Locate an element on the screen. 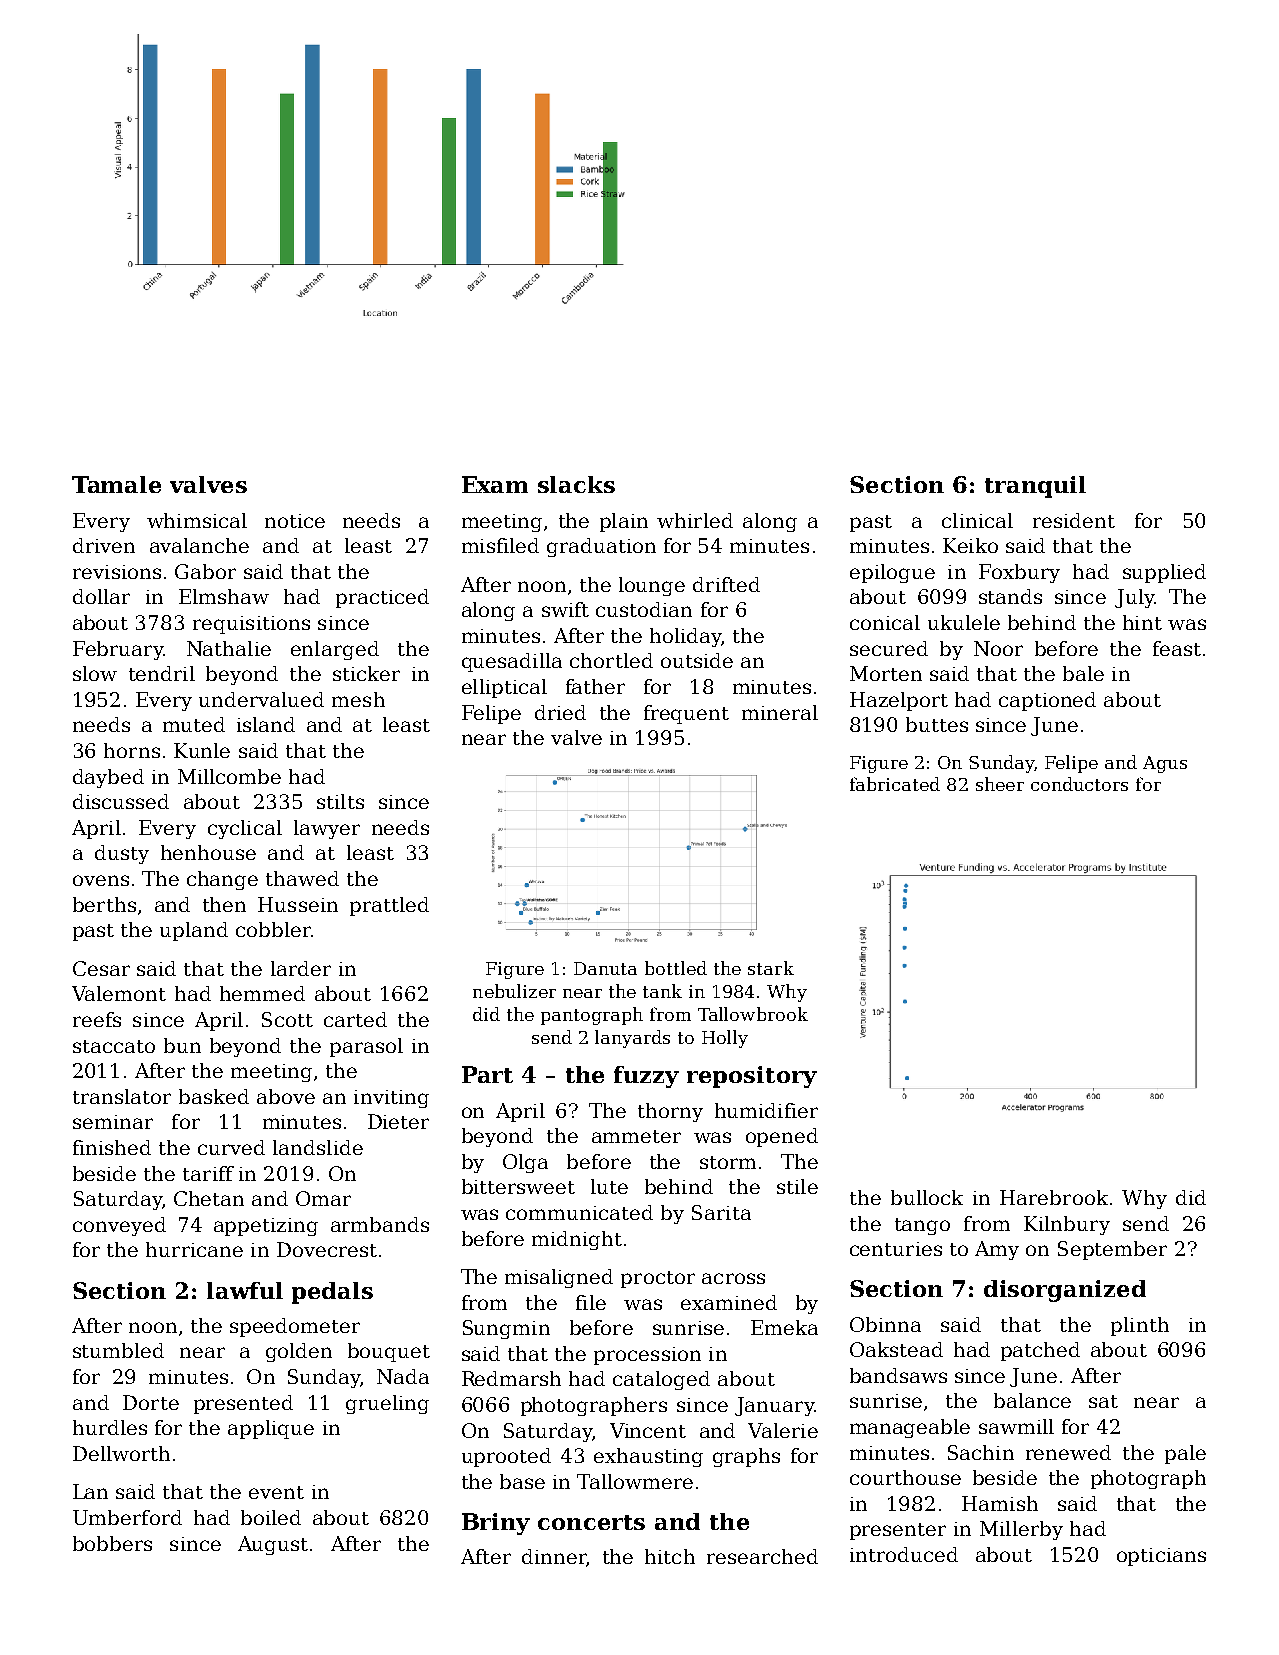 The image size is (1279, 1655). graduation is located at coordinates (601, 547).
